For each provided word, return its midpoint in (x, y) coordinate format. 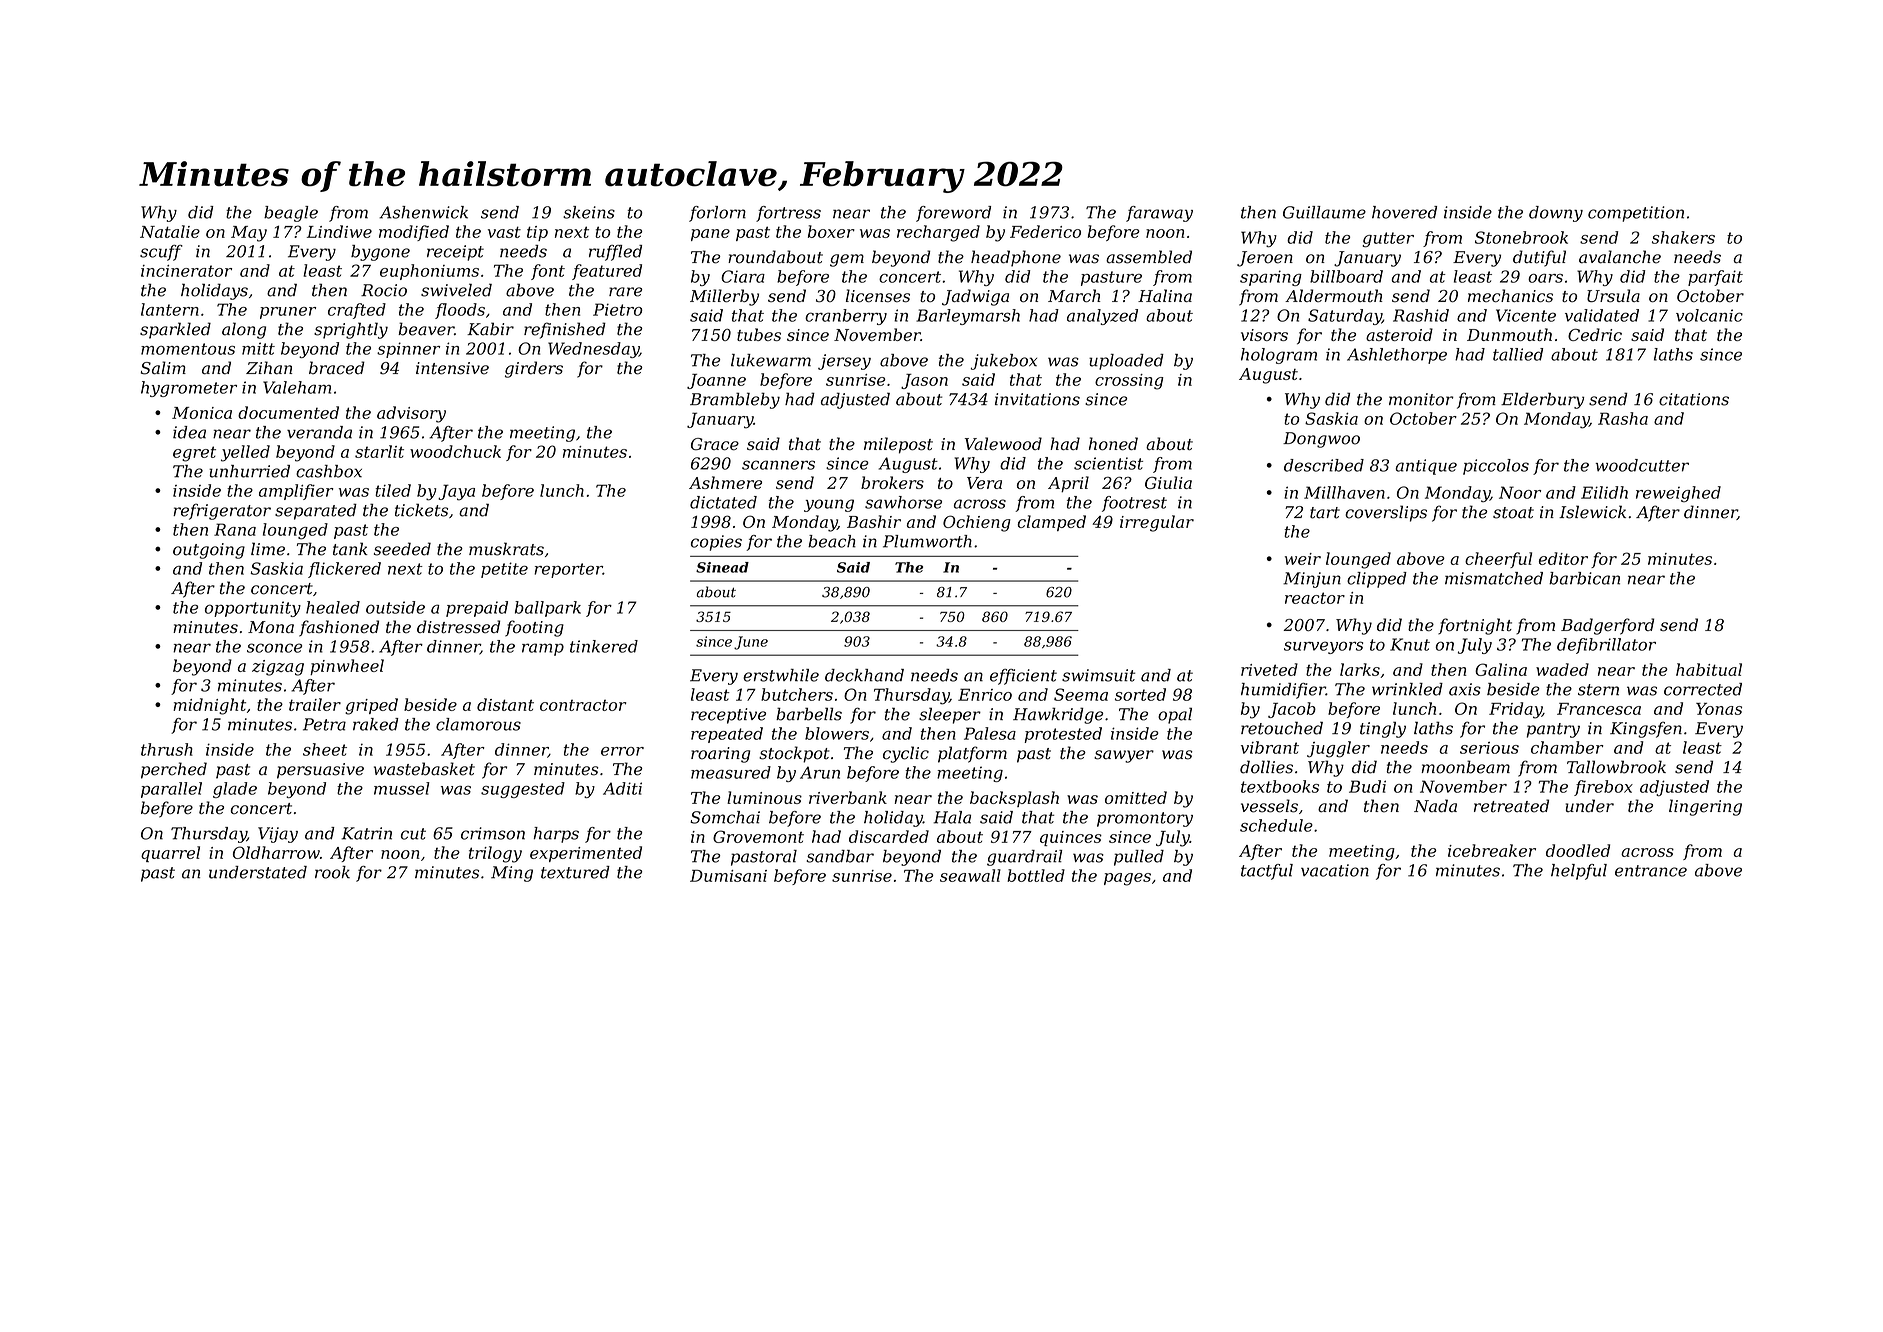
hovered (1404, 212)
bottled (1036, 875)
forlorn (717, 214)
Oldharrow (276, 852)
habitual (1709, 669)
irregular (1157, 523)
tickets (421, 510)
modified (414, 233)
